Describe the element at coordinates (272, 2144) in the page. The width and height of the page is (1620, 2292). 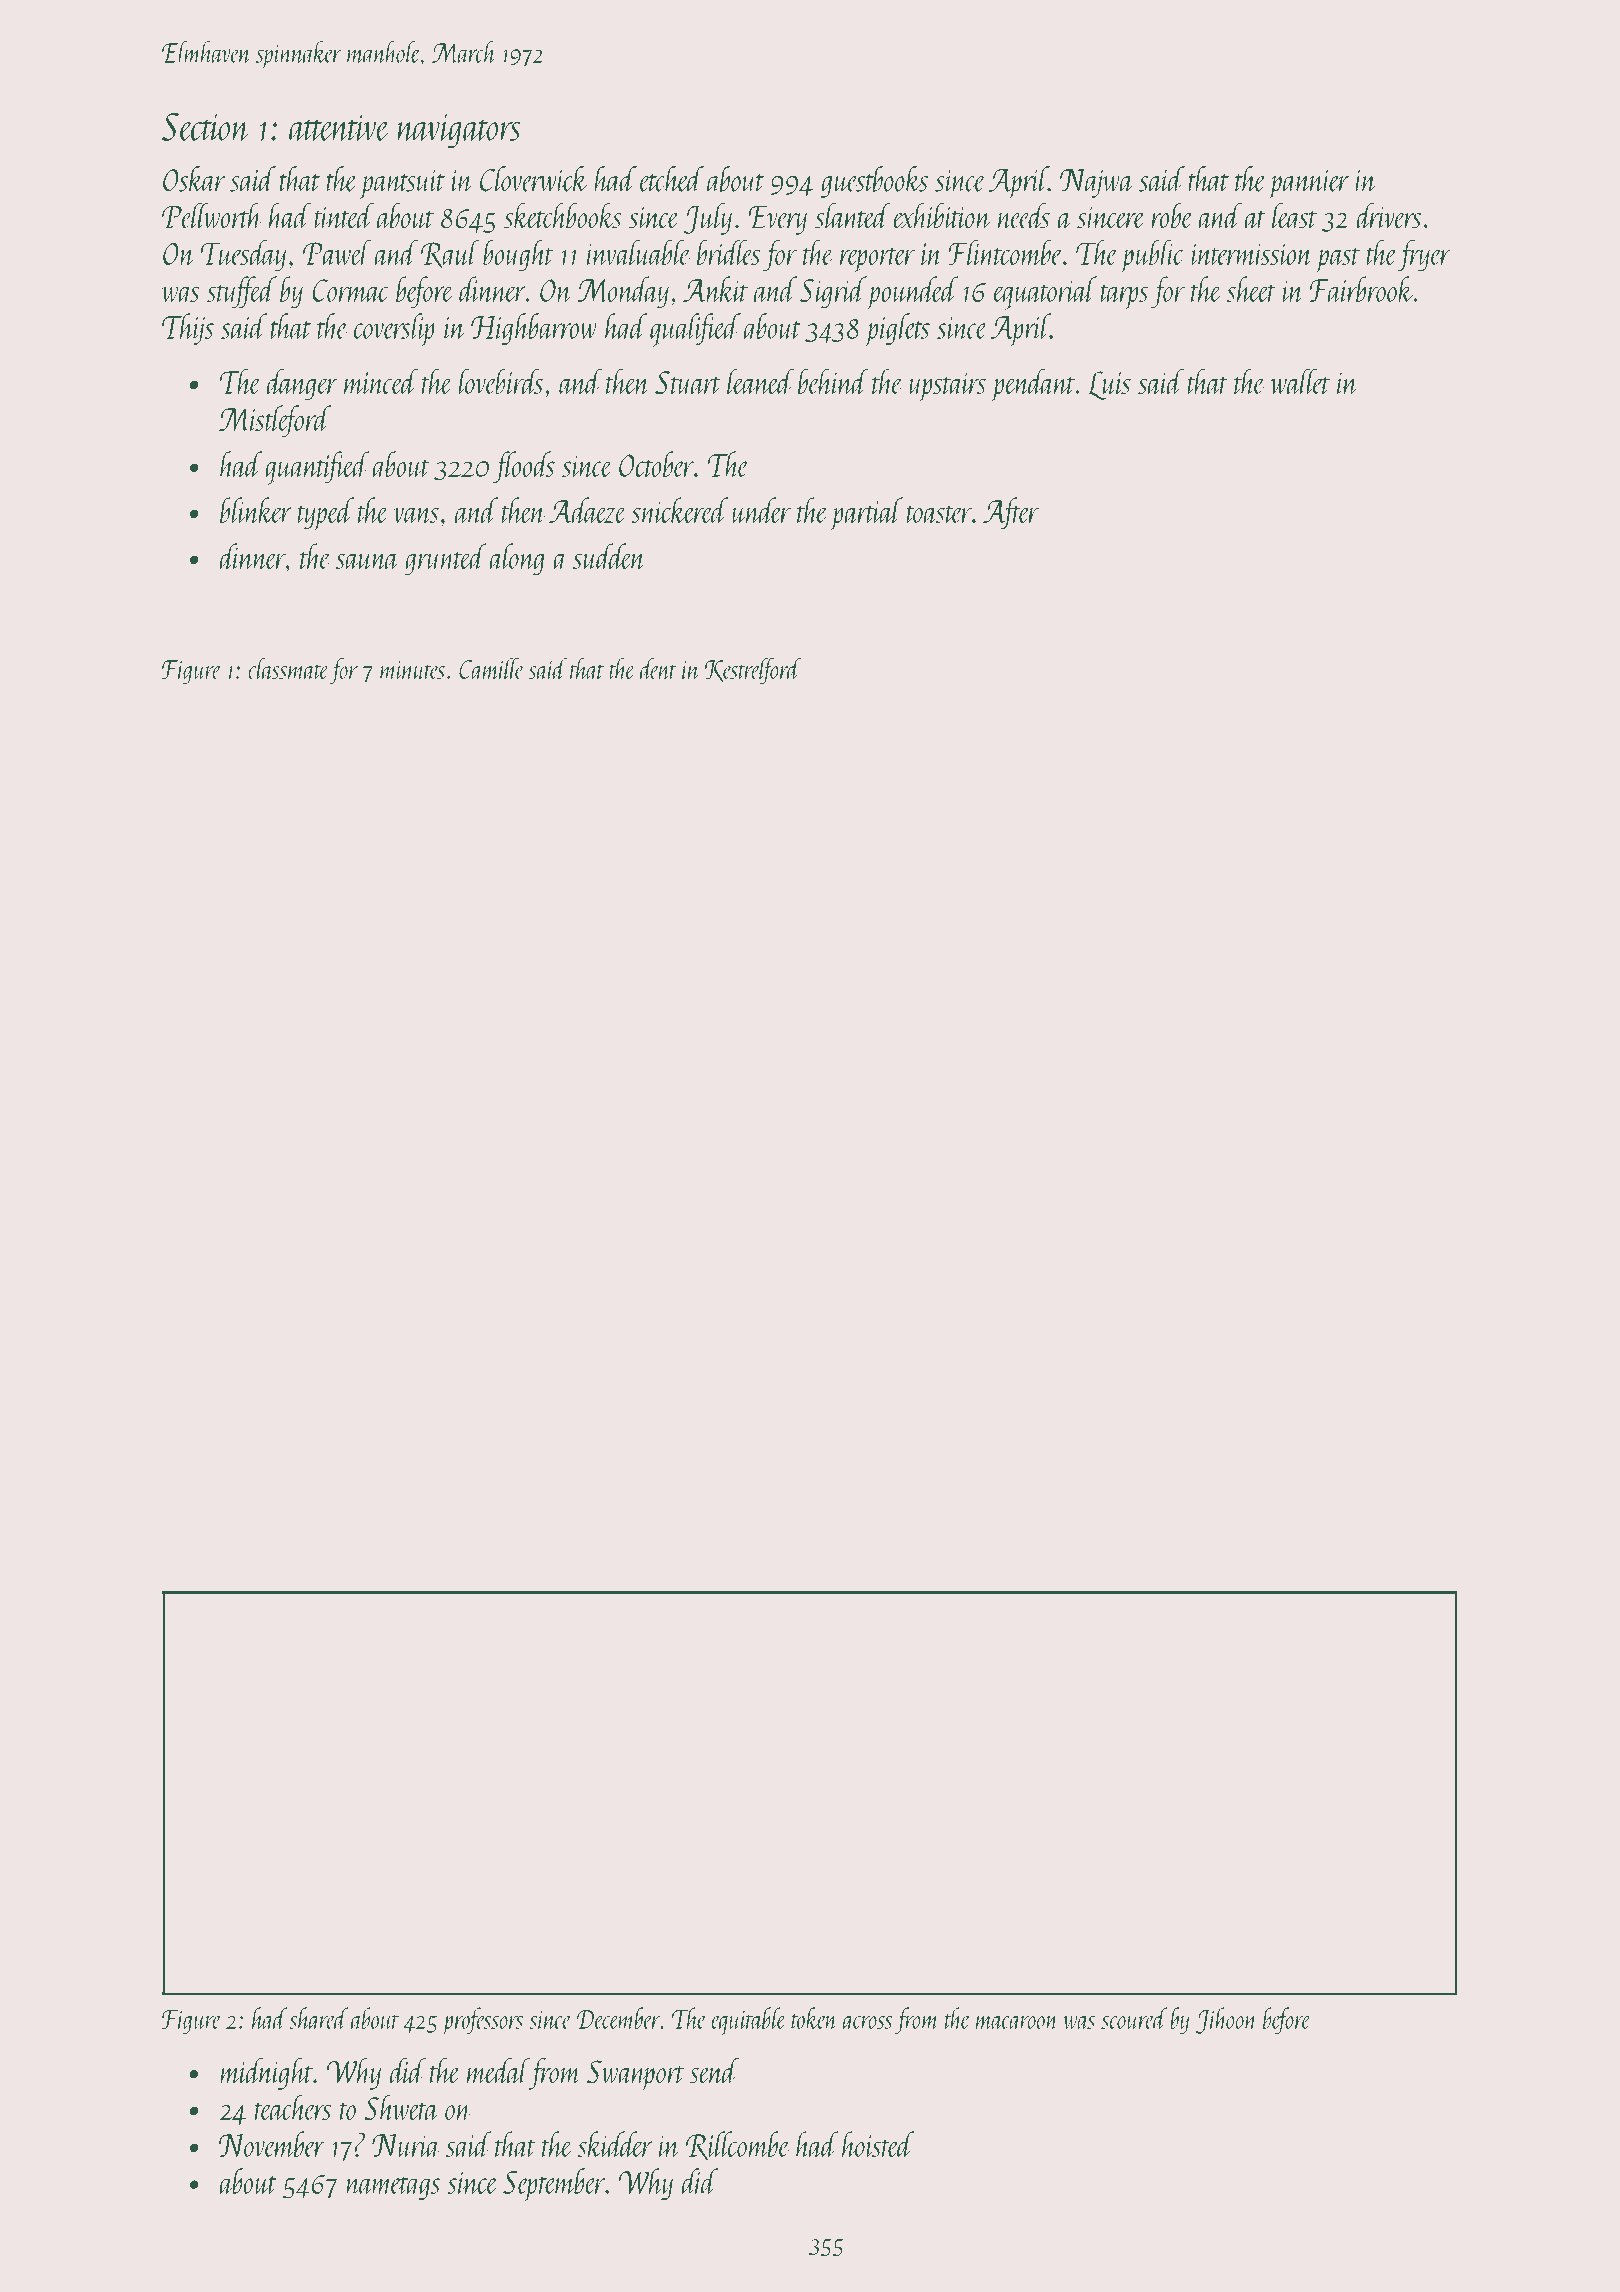
I see `November` at that location.
